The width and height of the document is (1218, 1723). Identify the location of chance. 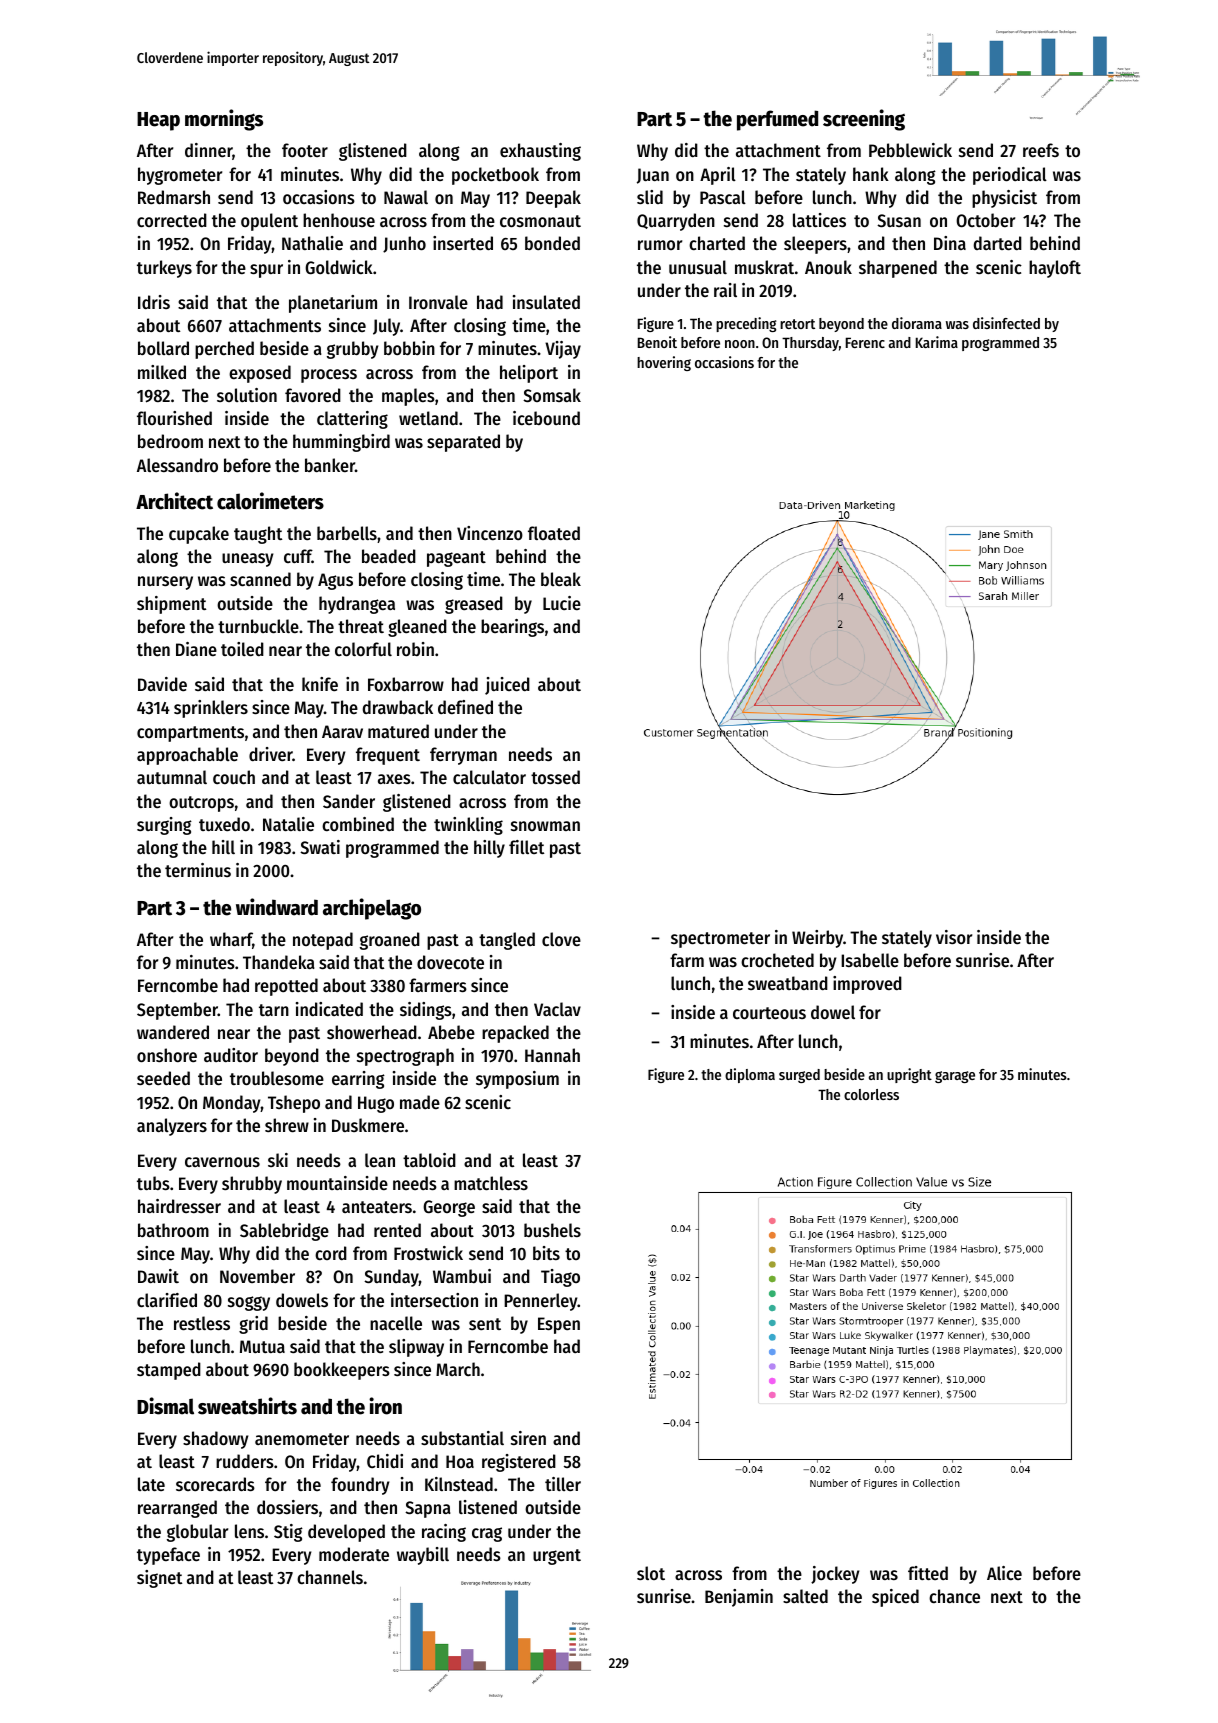
(954, 1596).
